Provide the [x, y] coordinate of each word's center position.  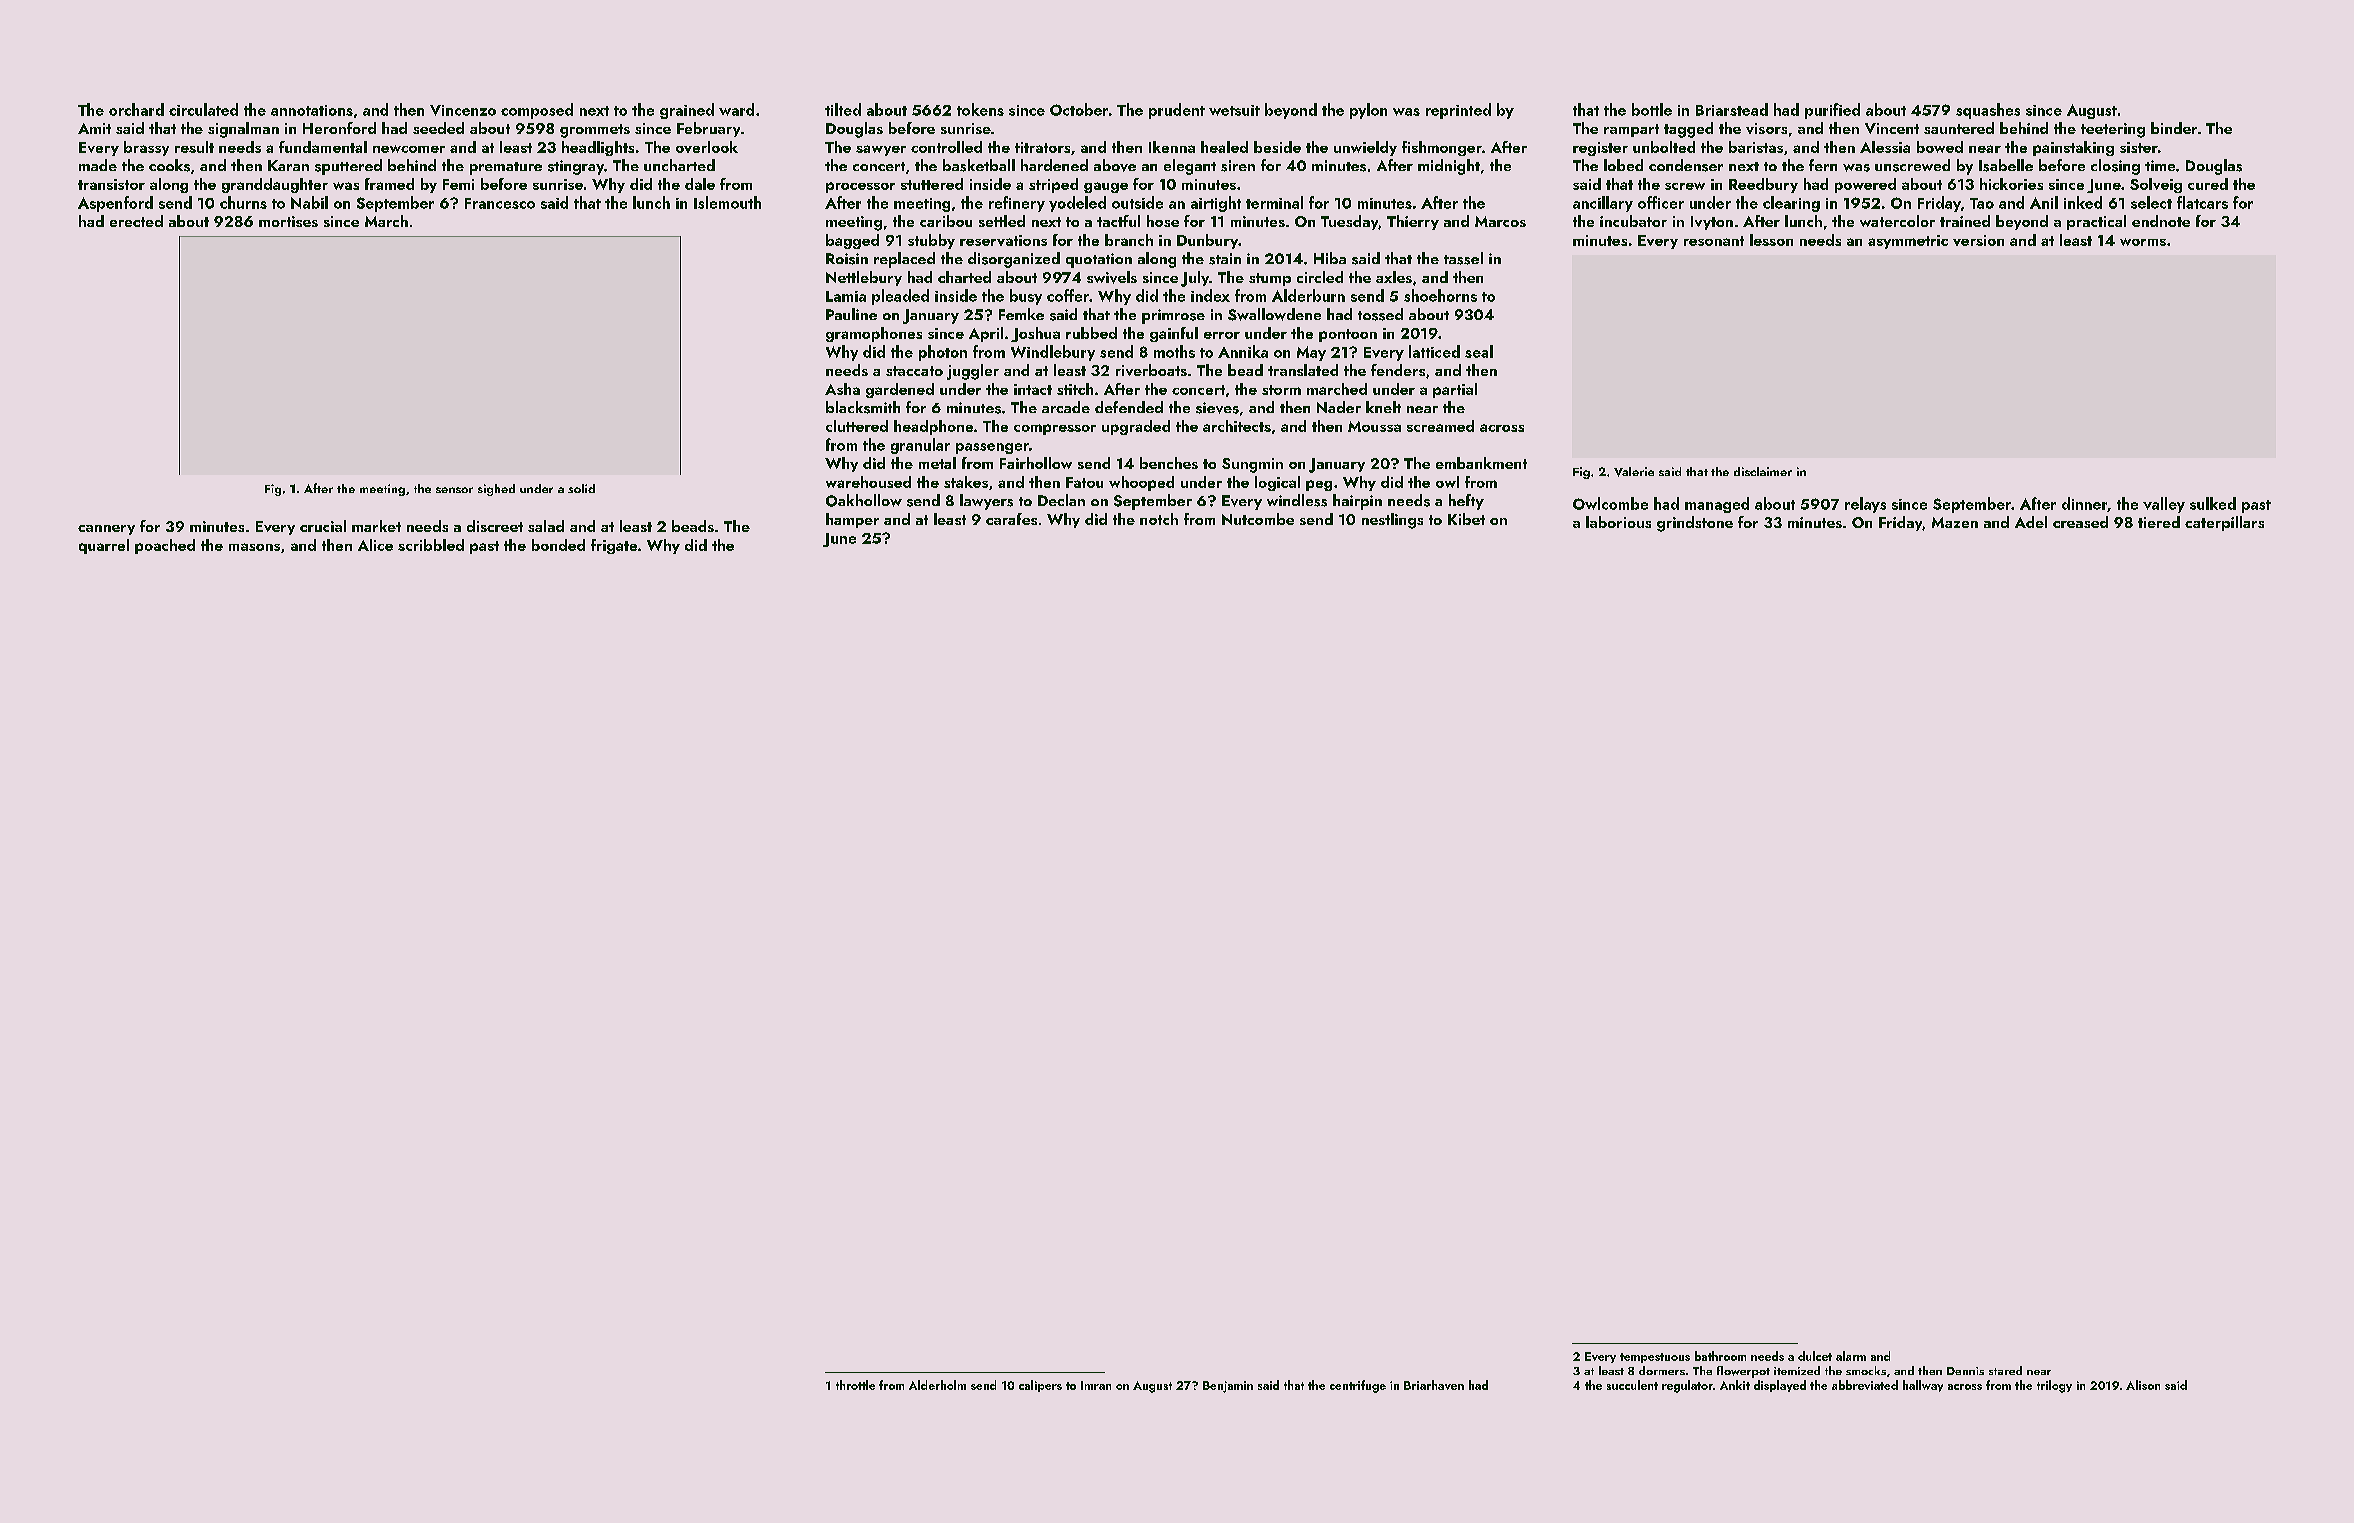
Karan [288, 165]
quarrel [104, 546]
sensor [454, 490]
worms [2143, 242]
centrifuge [1358, 1386]
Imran [1096, 1385]
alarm [1851, 1356]
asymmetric [1908, 242]
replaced [904, 260]
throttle [855, 1385]
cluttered [857, 426]
